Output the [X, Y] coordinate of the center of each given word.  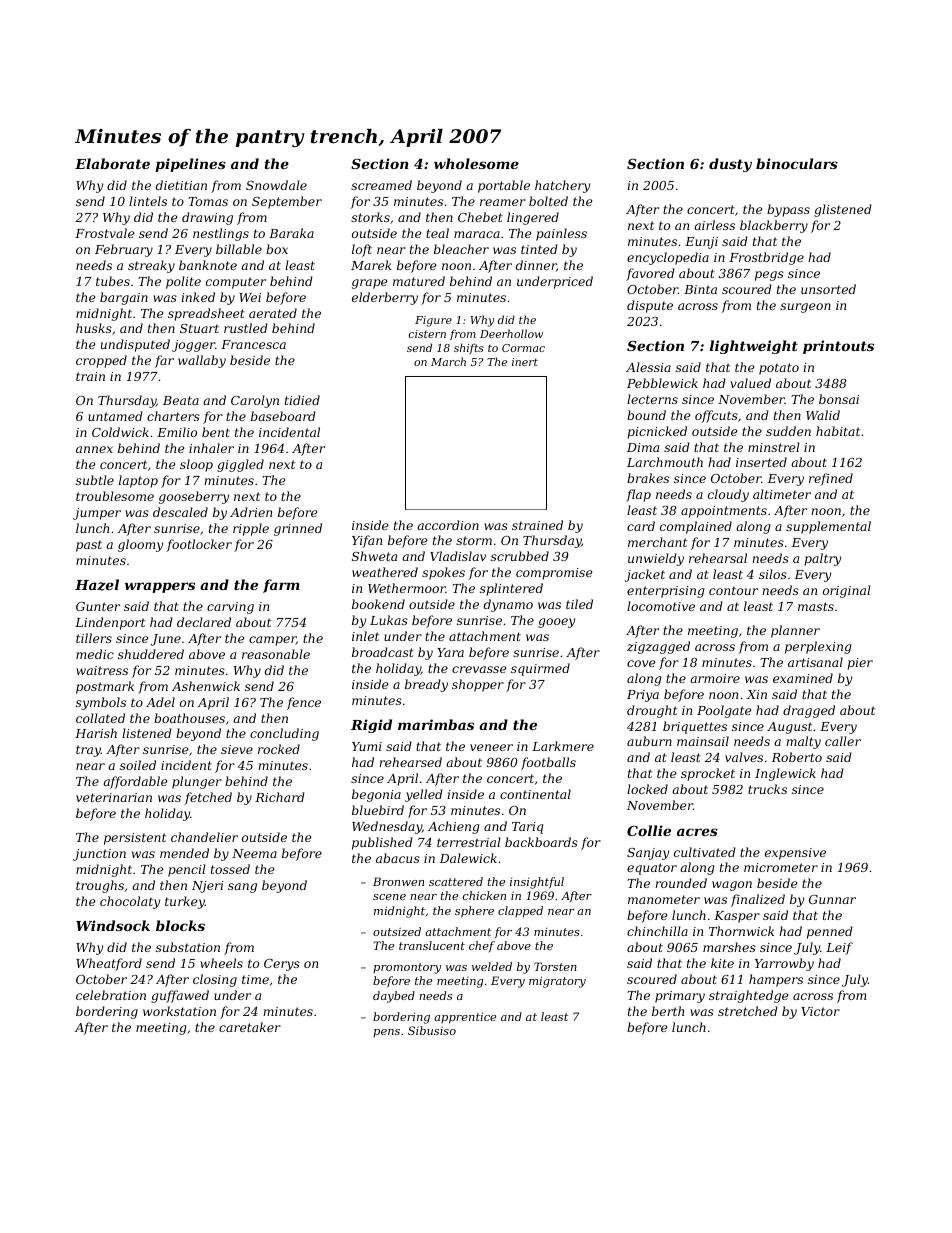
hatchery [562, 186]
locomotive [661, 606]
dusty [730, 165]
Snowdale [276, 185]
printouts [838, 347]
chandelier [204, 837]
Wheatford [109, 964]
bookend [378, 604]
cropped [101, 361]
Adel [160, 702]
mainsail [703, 741]
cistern [427, 334]
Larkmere [563, 746]
